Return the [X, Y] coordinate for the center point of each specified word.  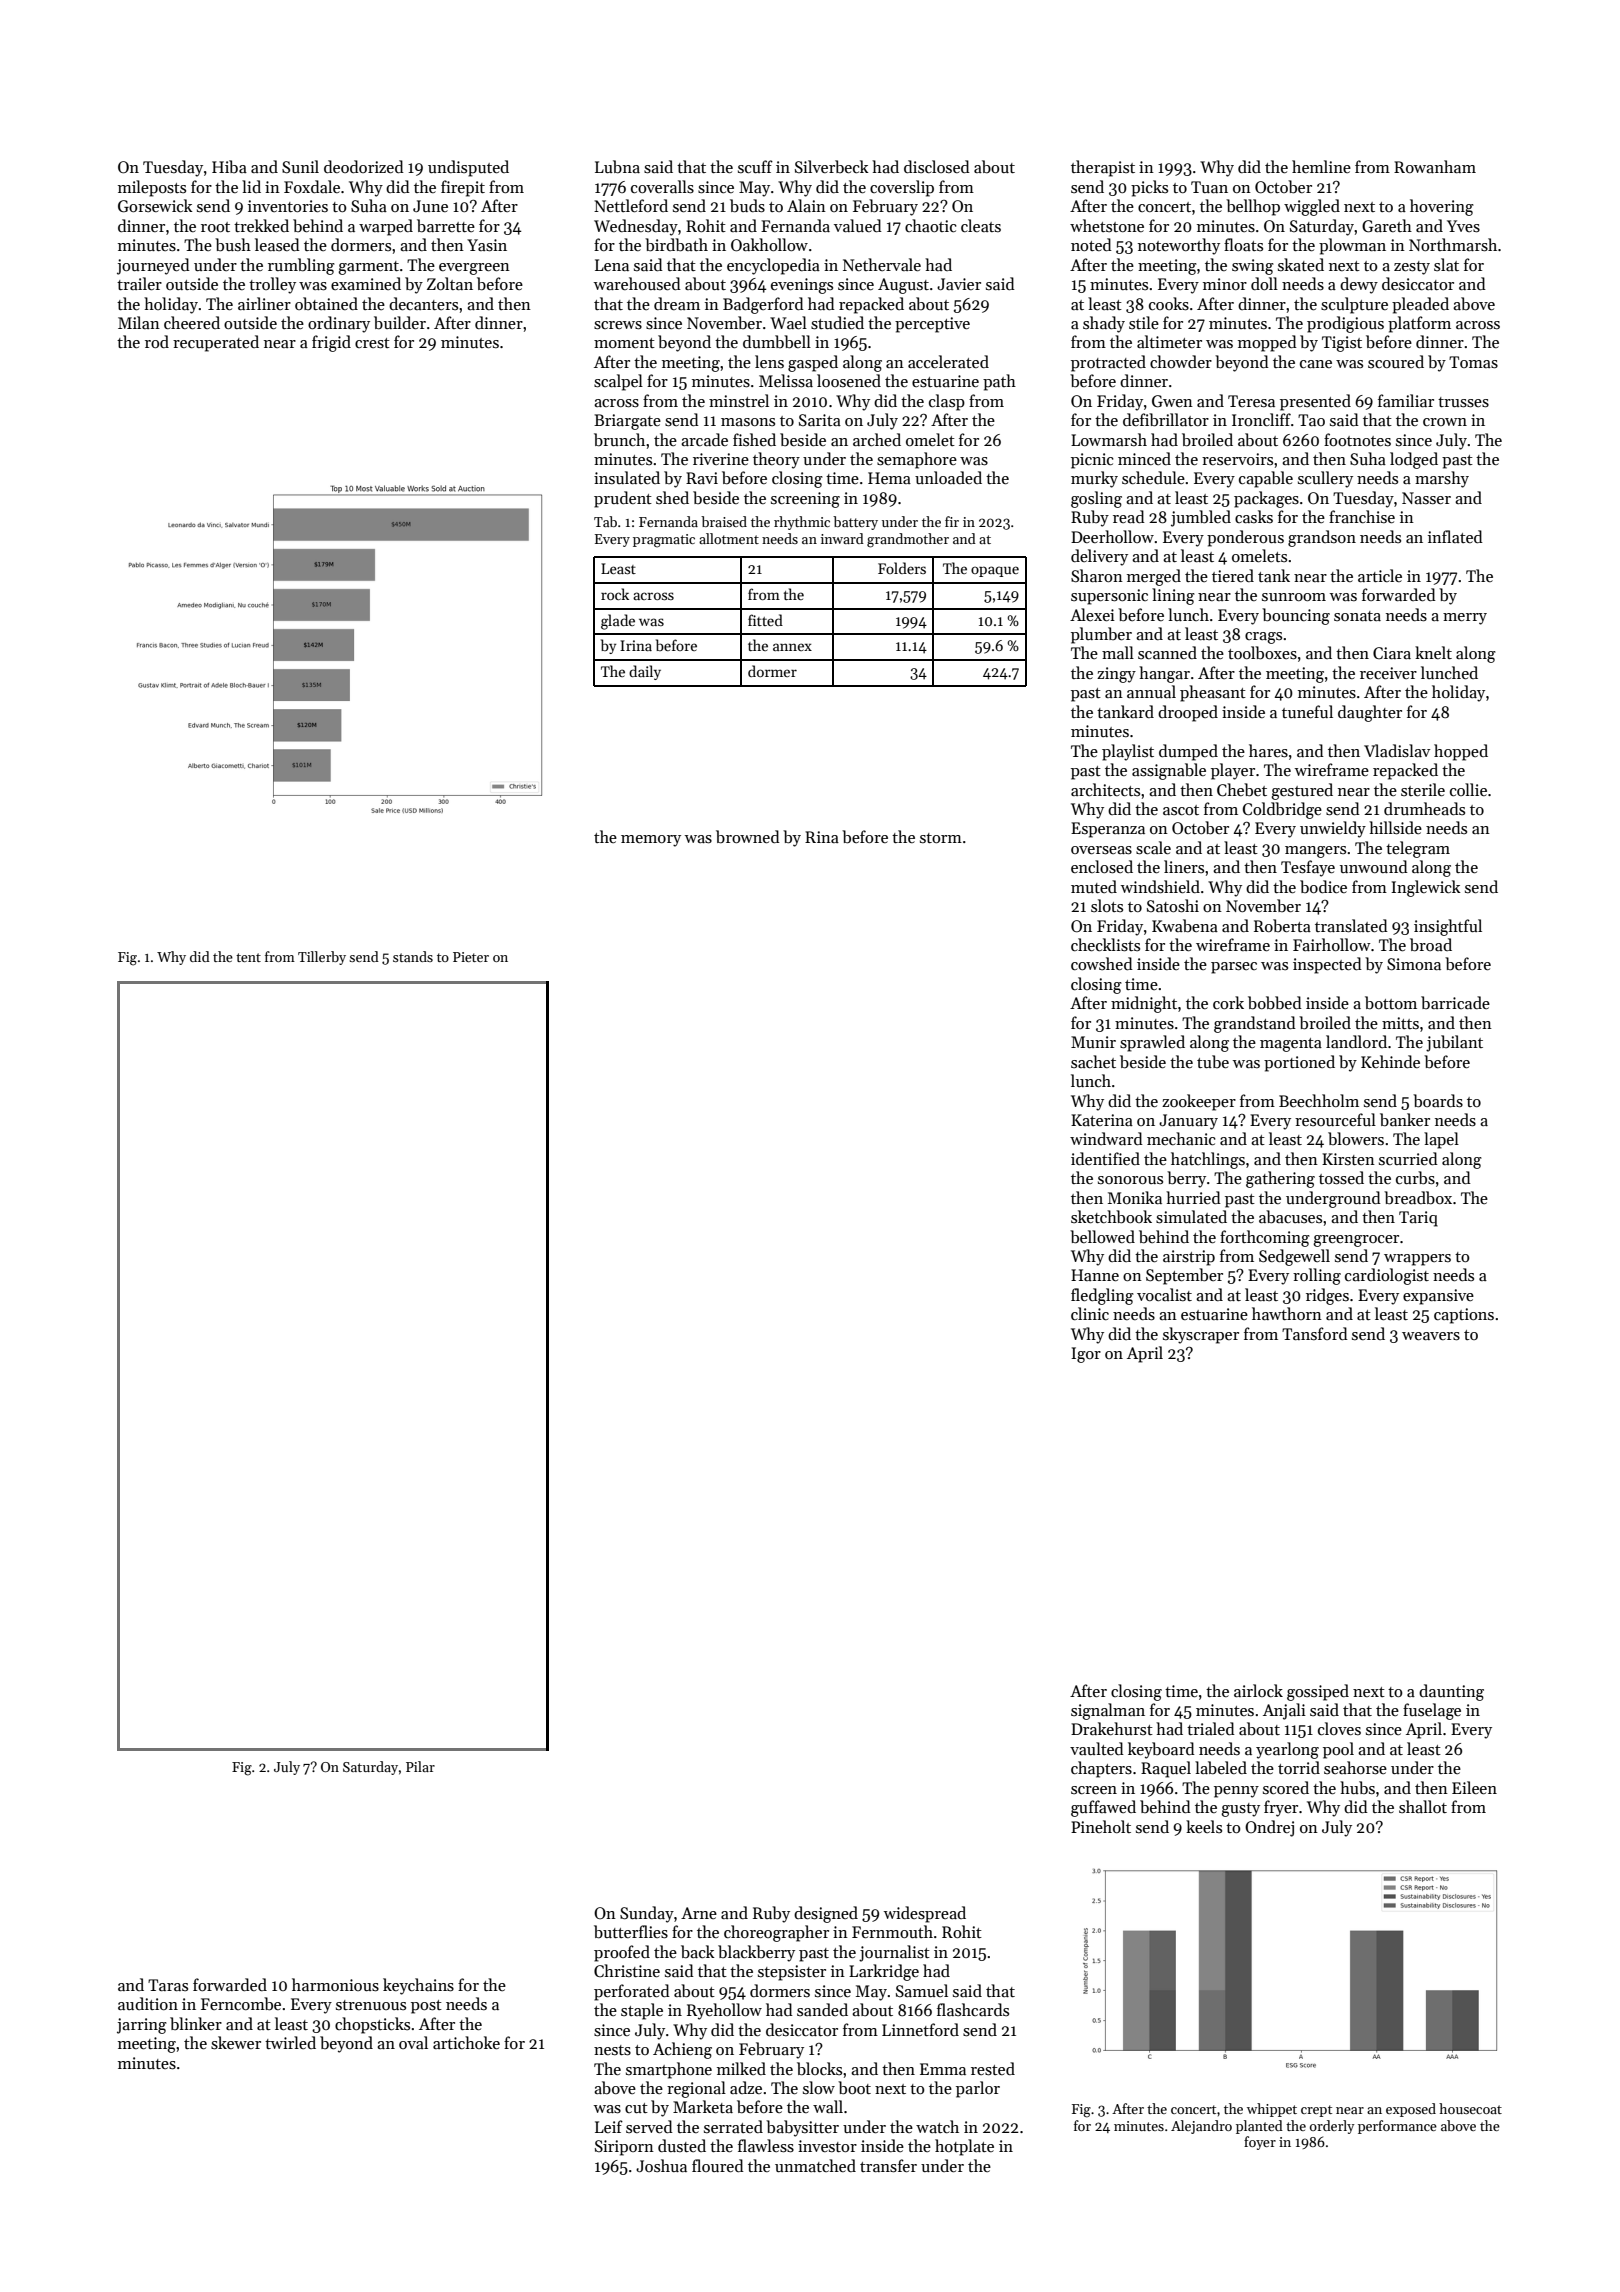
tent [248, 957]
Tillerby [322, 958]
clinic [1090, 1313]
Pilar [420, 1766]
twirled [290, 2042]
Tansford [1315, 1333]
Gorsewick [155, 206]
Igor [1086, 1355]
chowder [1181, 361]
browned [748, 836]
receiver [1388, 673]
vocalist [1164, 1294]
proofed [622, 1953]
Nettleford [631, 205]
